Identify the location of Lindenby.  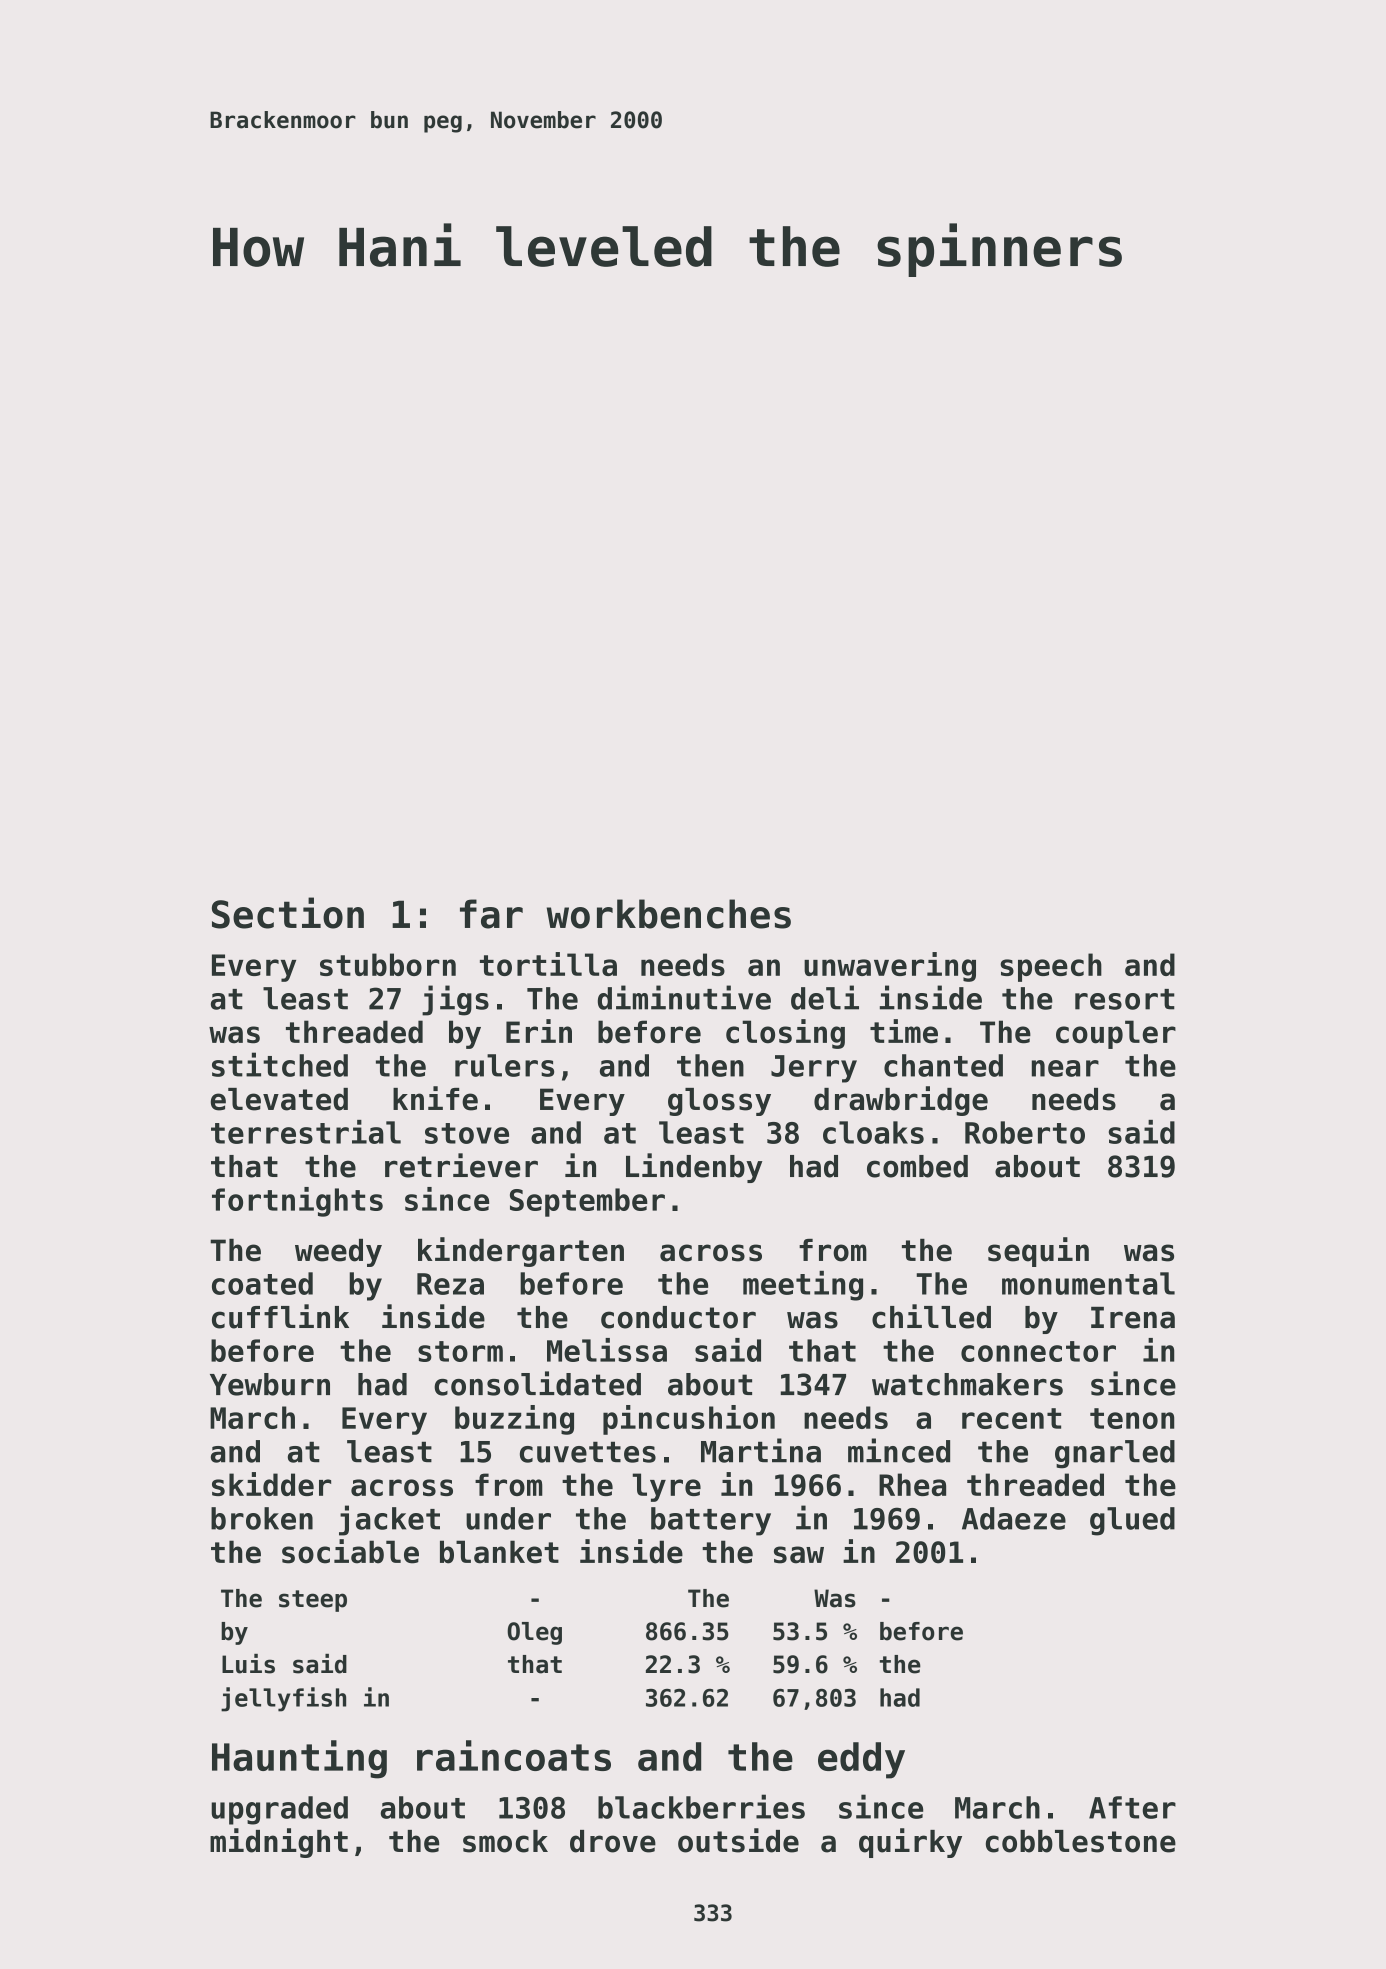
(694, 1168).
